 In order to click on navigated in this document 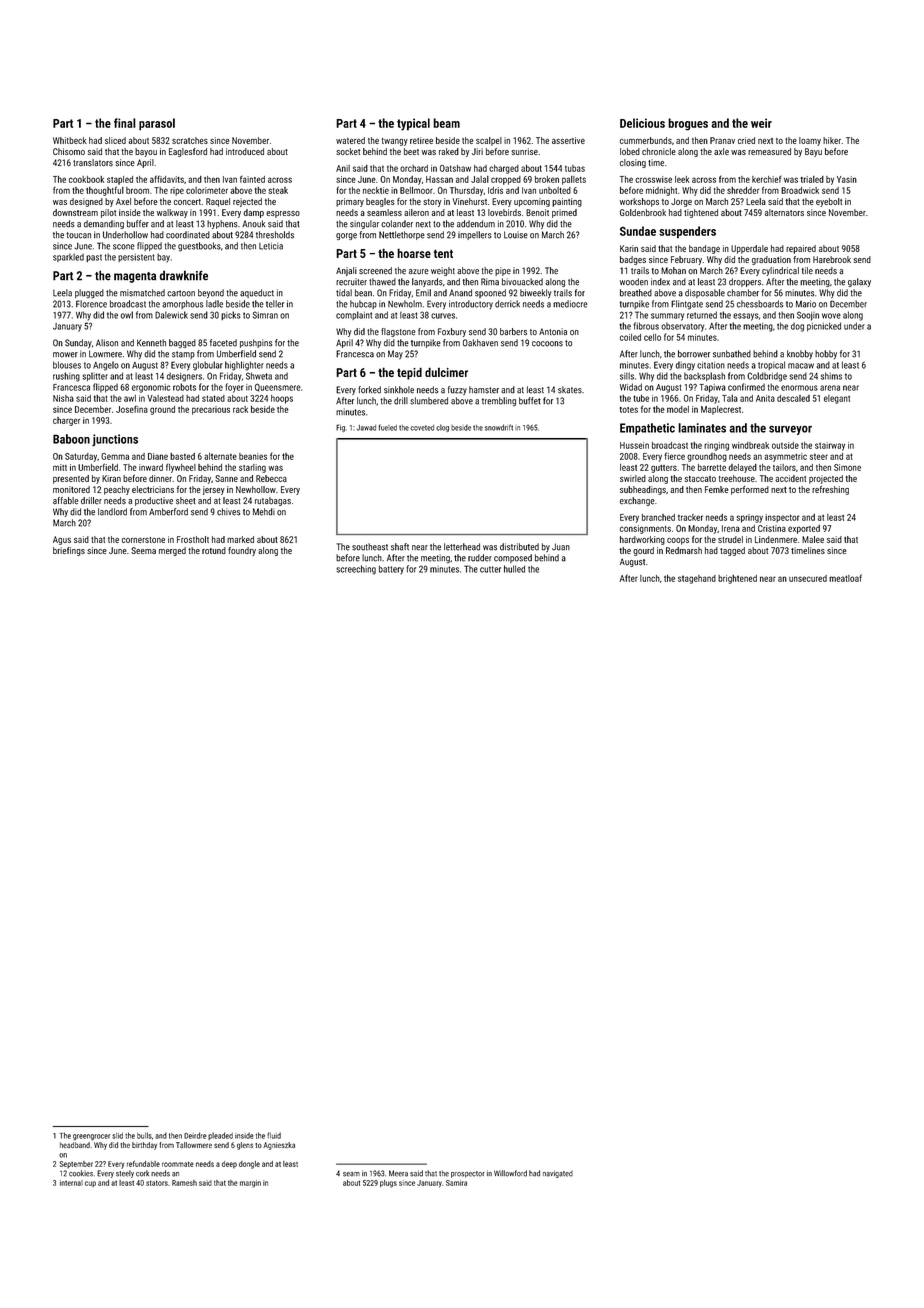, I will do `click(558, 1174)`.
